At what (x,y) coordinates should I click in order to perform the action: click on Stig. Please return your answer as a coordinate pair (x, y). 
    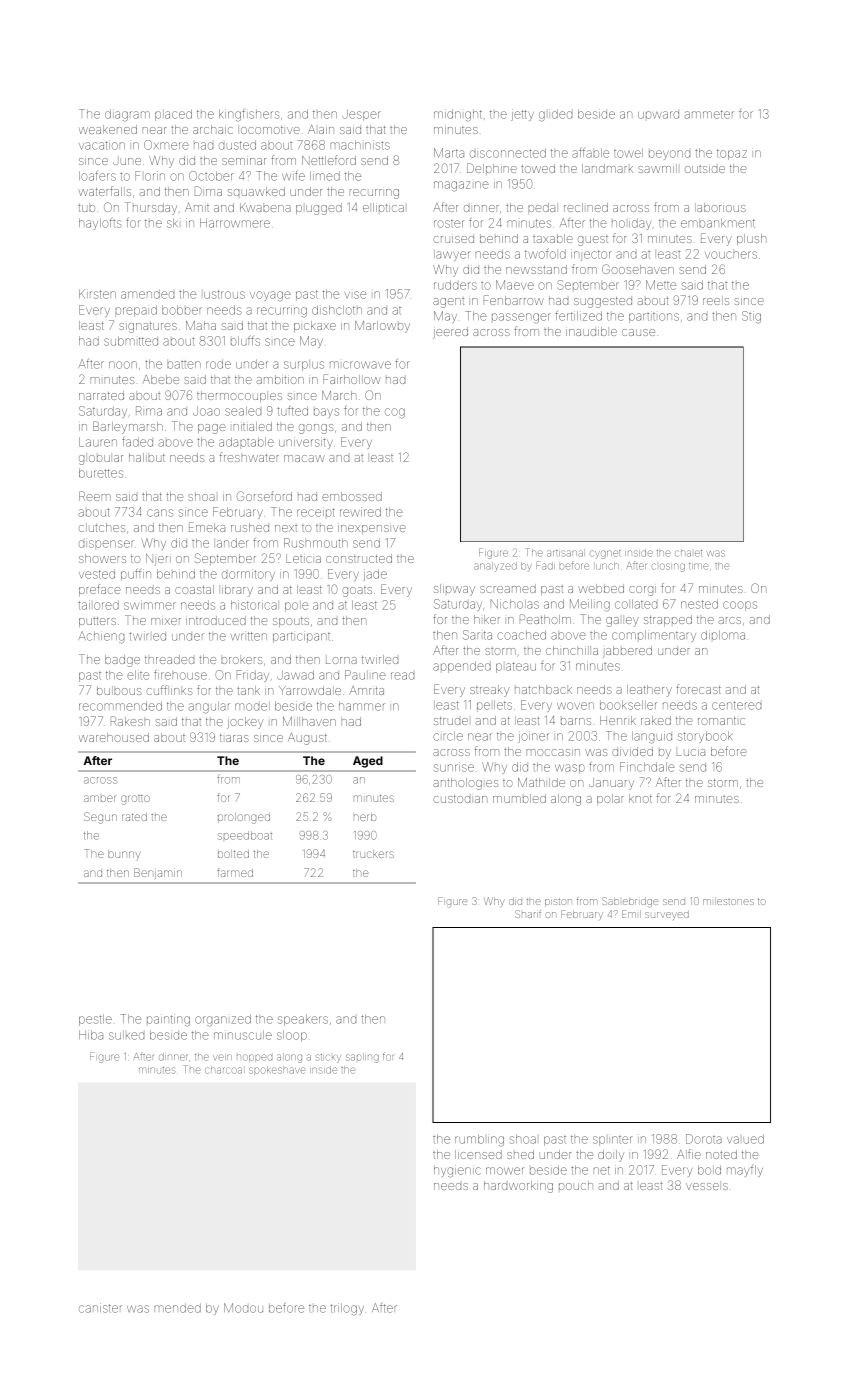
    Looking at the image, I should click on (751, 317).
